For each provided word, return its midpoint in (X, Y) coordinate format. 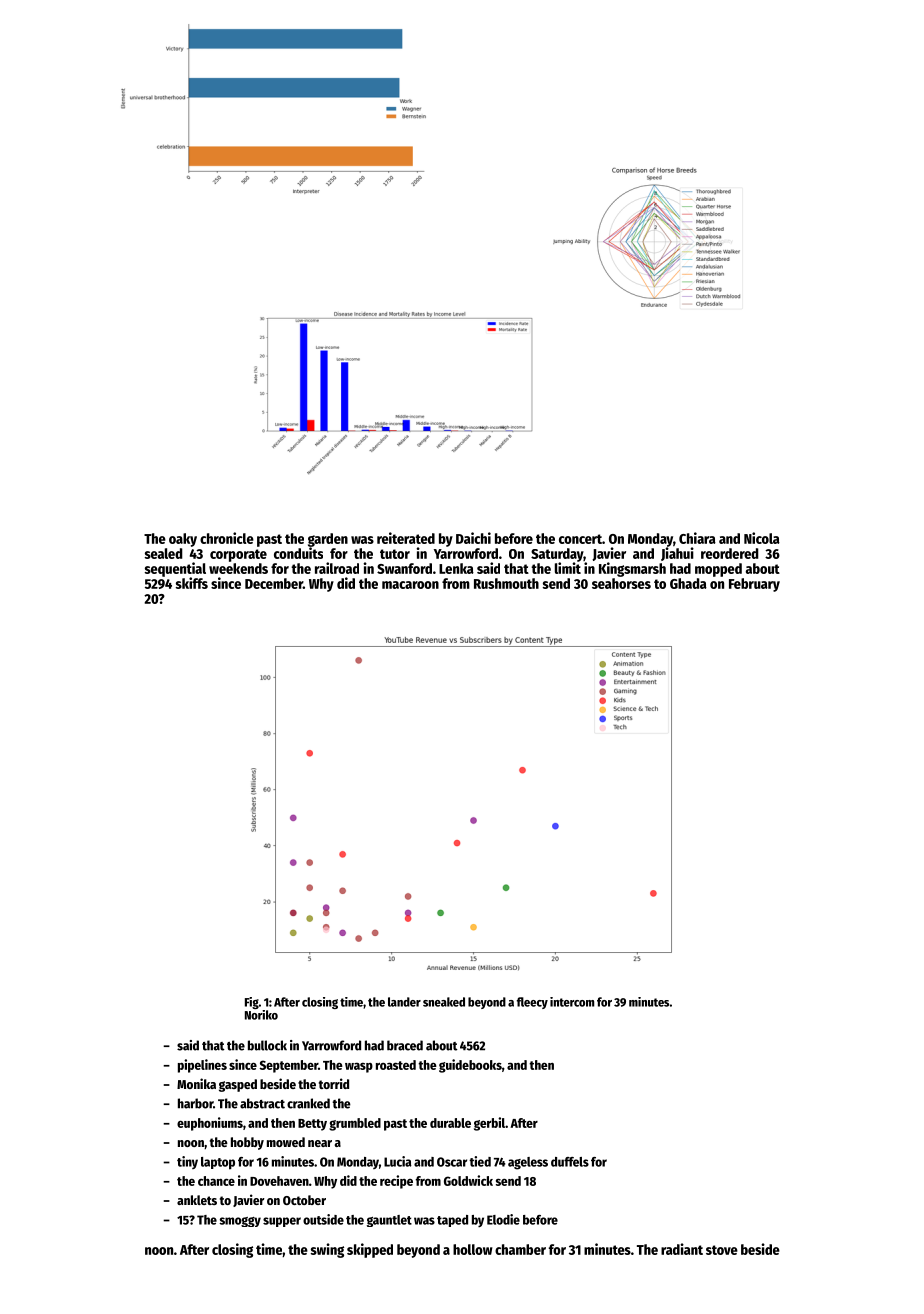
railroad (337, 568)
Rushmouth (506, 583)
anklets (197, 1200)
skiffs (192, 583)
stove (722, 1250)
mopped (718, 570)
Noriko (261, 1015)
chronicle (227, 538)
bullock (267, 1045)
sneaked (444, 1002)
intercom (572, 1002)
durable (450, 1123)
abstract (262, 1103)
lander (404, 1002)
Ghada (688, 583)
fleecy (532, 1003)
